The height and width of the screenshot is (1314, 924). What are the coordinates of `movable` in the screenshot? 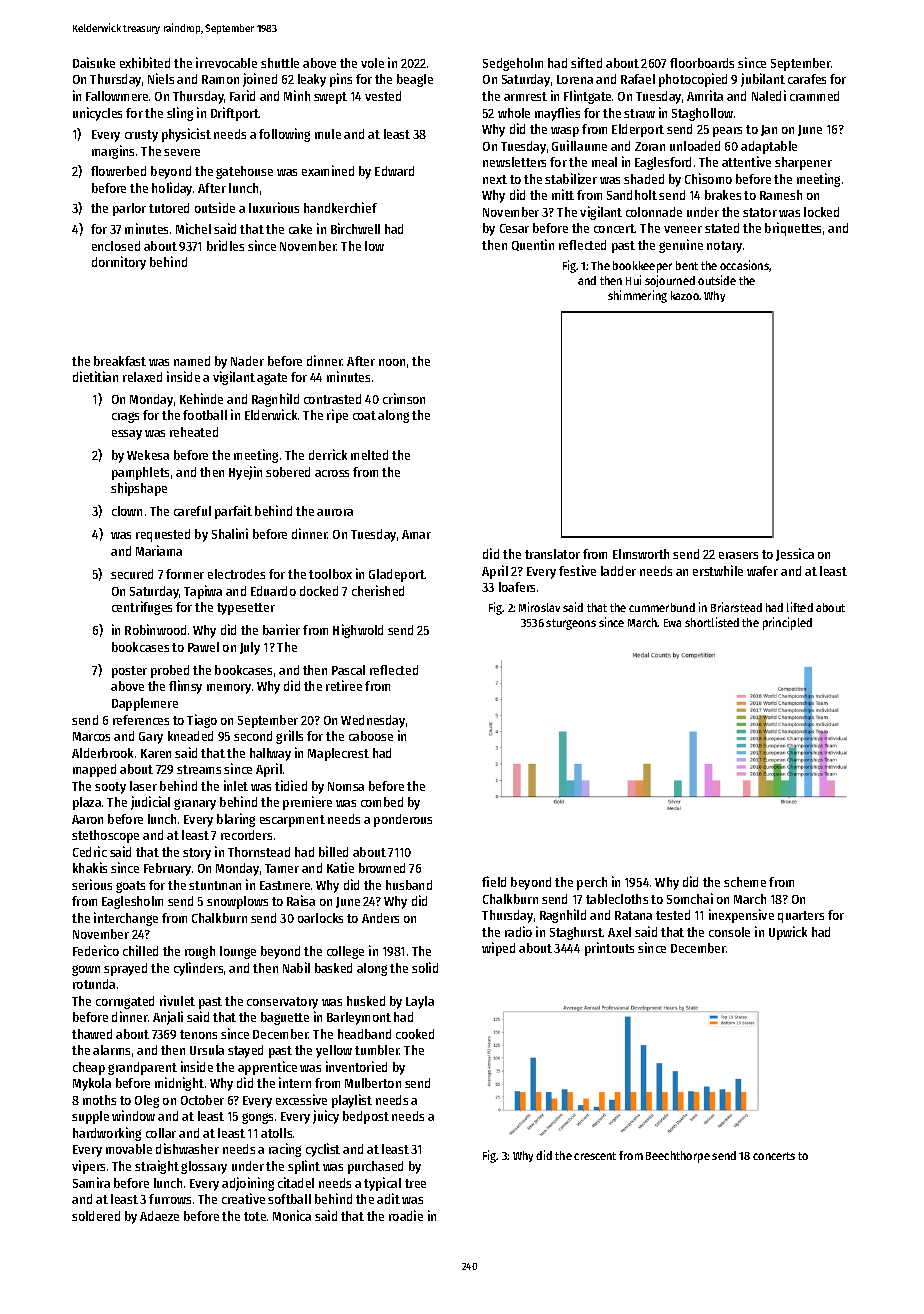 It's located at (129, 1149).
